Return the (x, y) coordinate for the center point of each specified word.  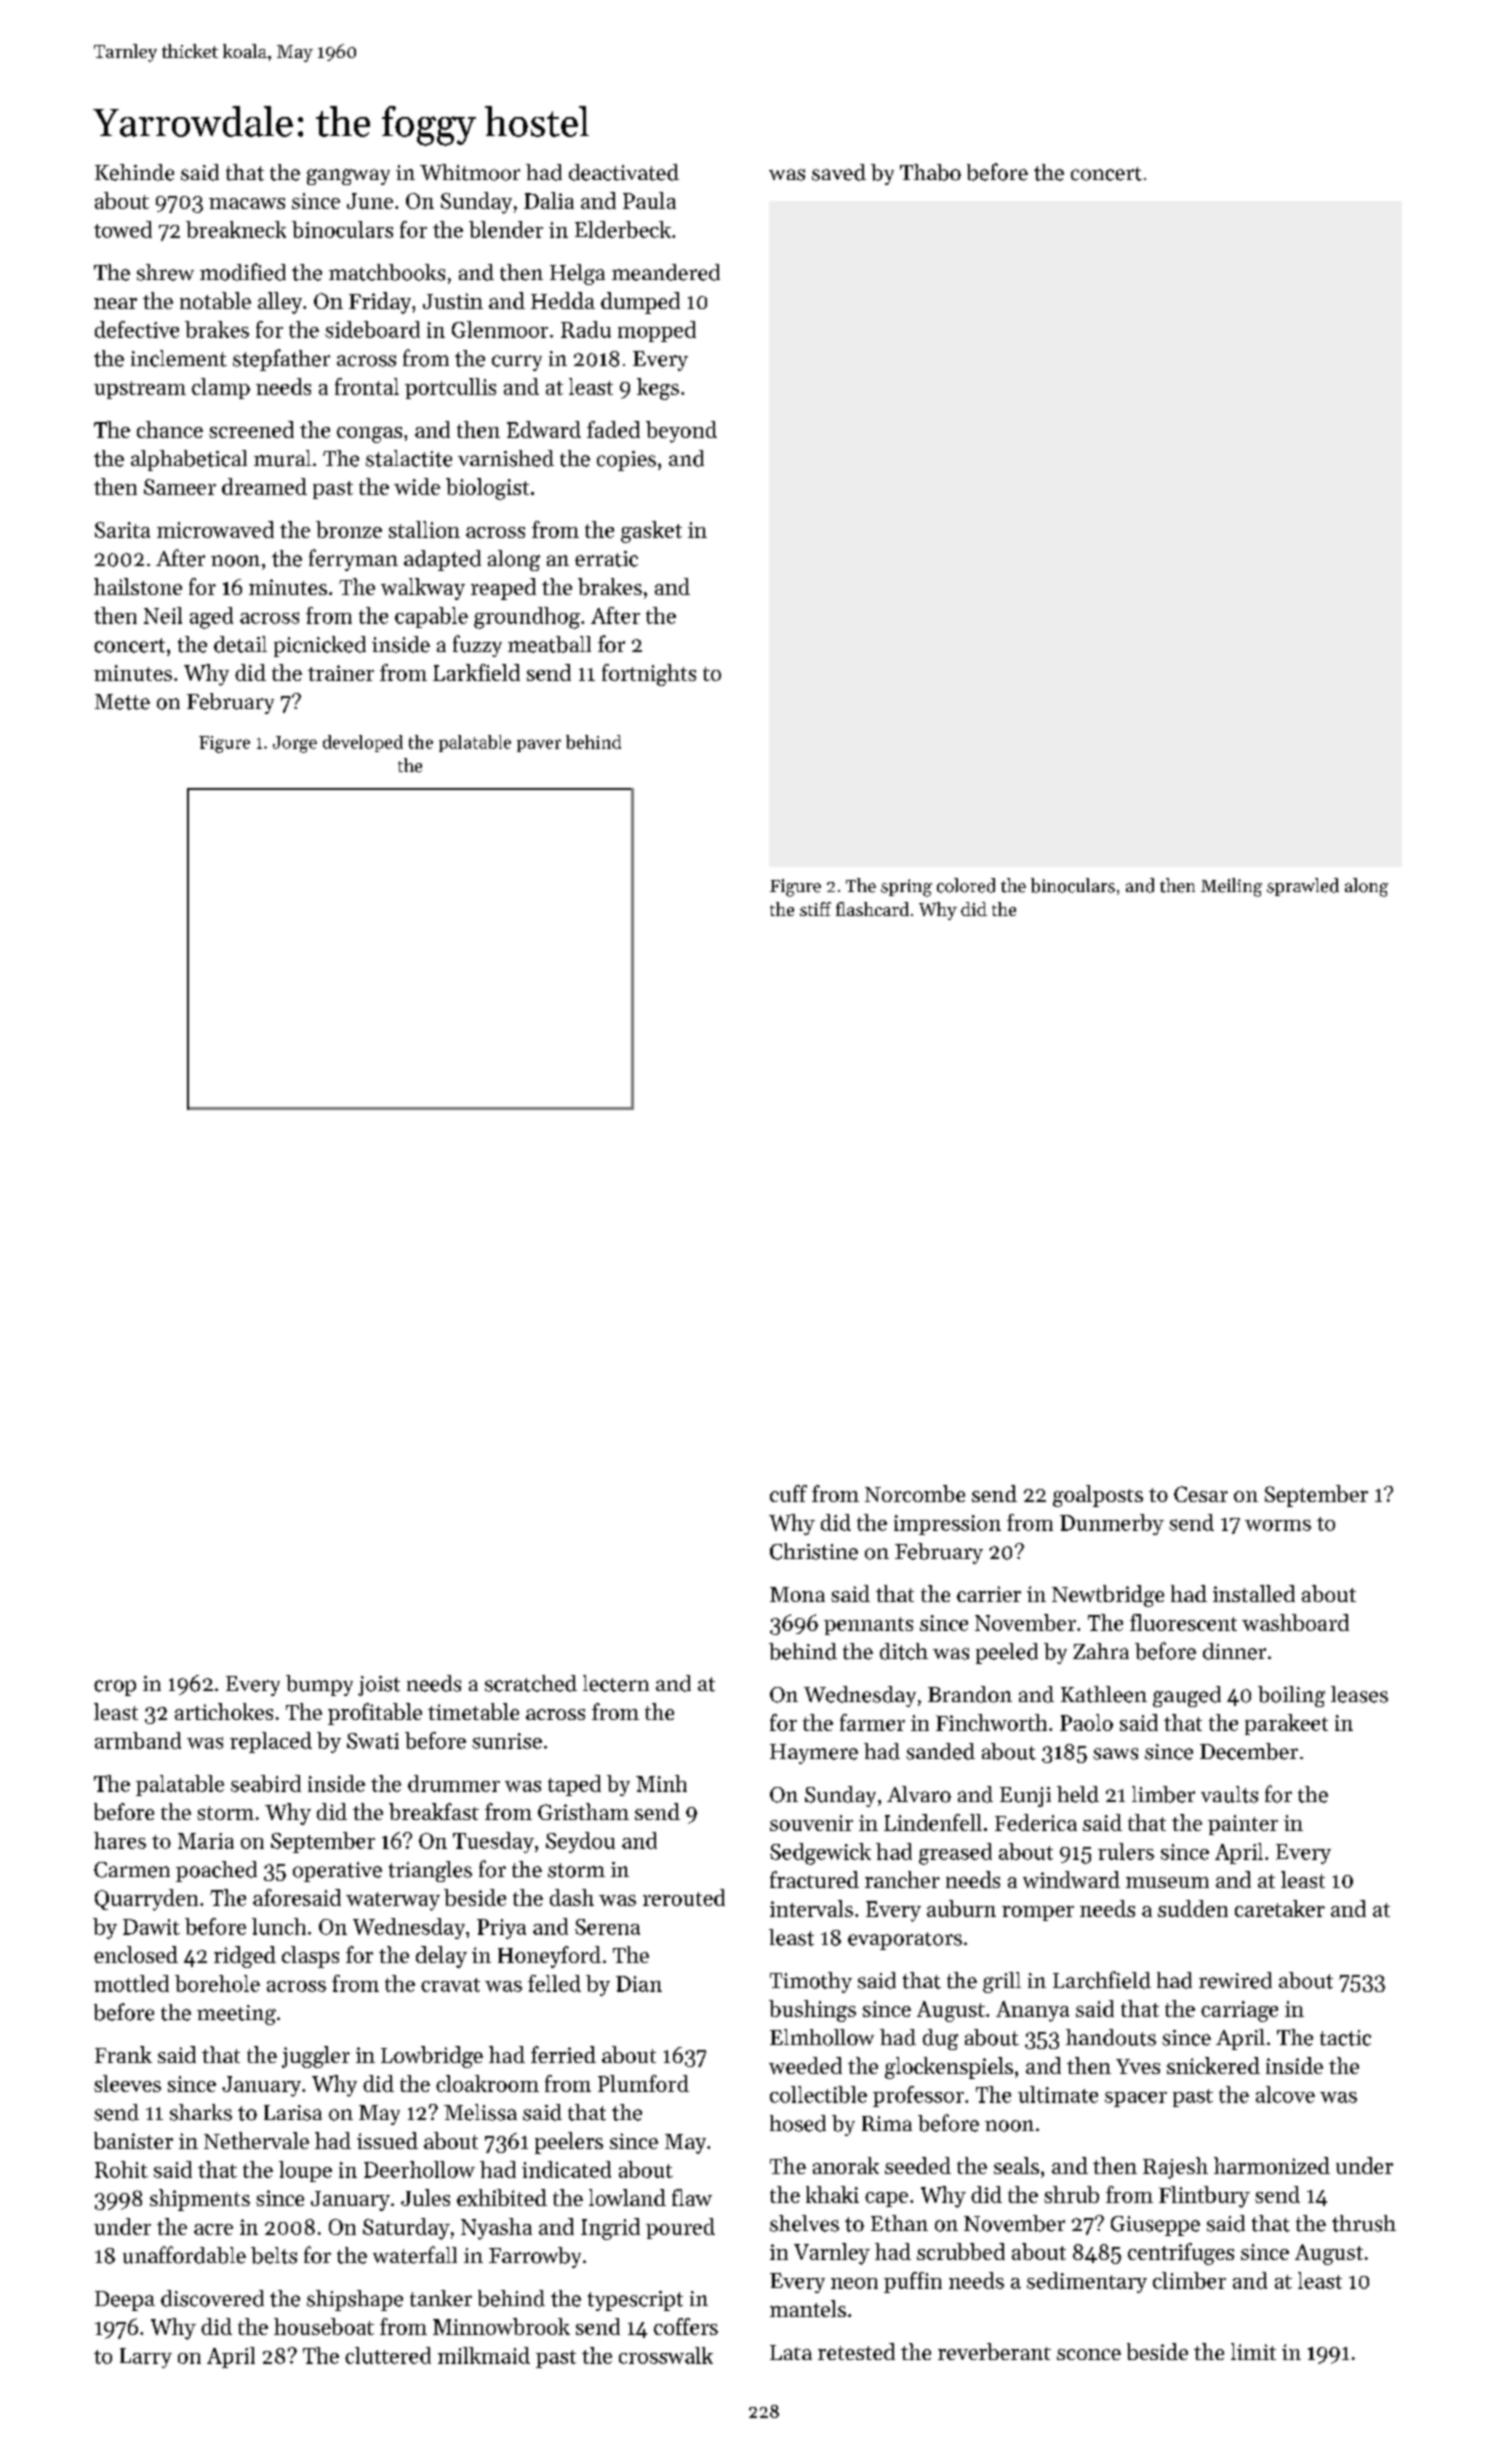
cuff (788, 1493)
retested (856, 2351)
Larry (146, 2358)
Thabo (930, 172)
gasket (651, 532)
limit (1253, 2351)
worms (1278, 1525)
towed (123, 229)
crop (115, 1688)
